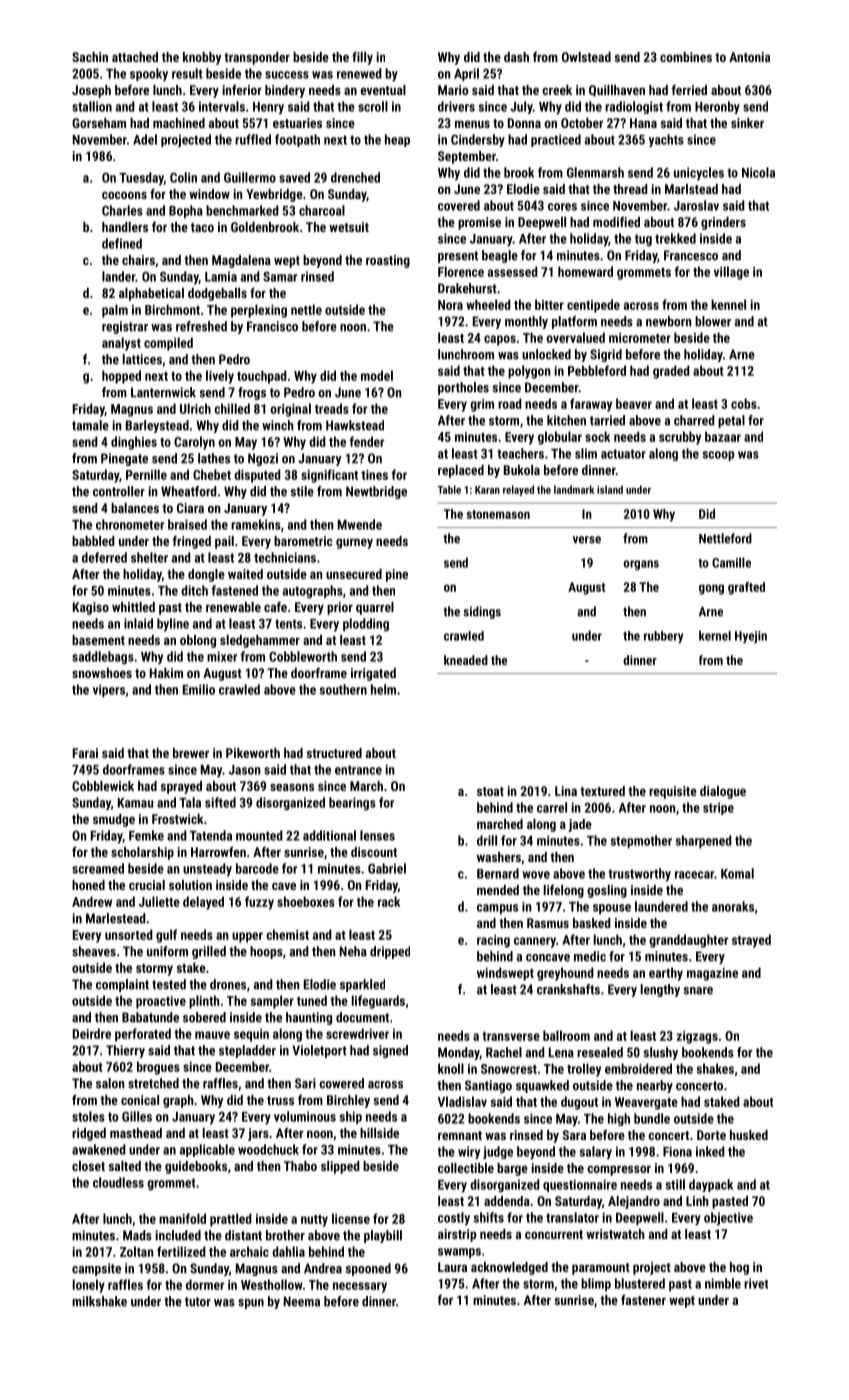  What do you see at coordinates (641, 565) in the screenshot?
I see `organs` at bounding box center [641, 565].
